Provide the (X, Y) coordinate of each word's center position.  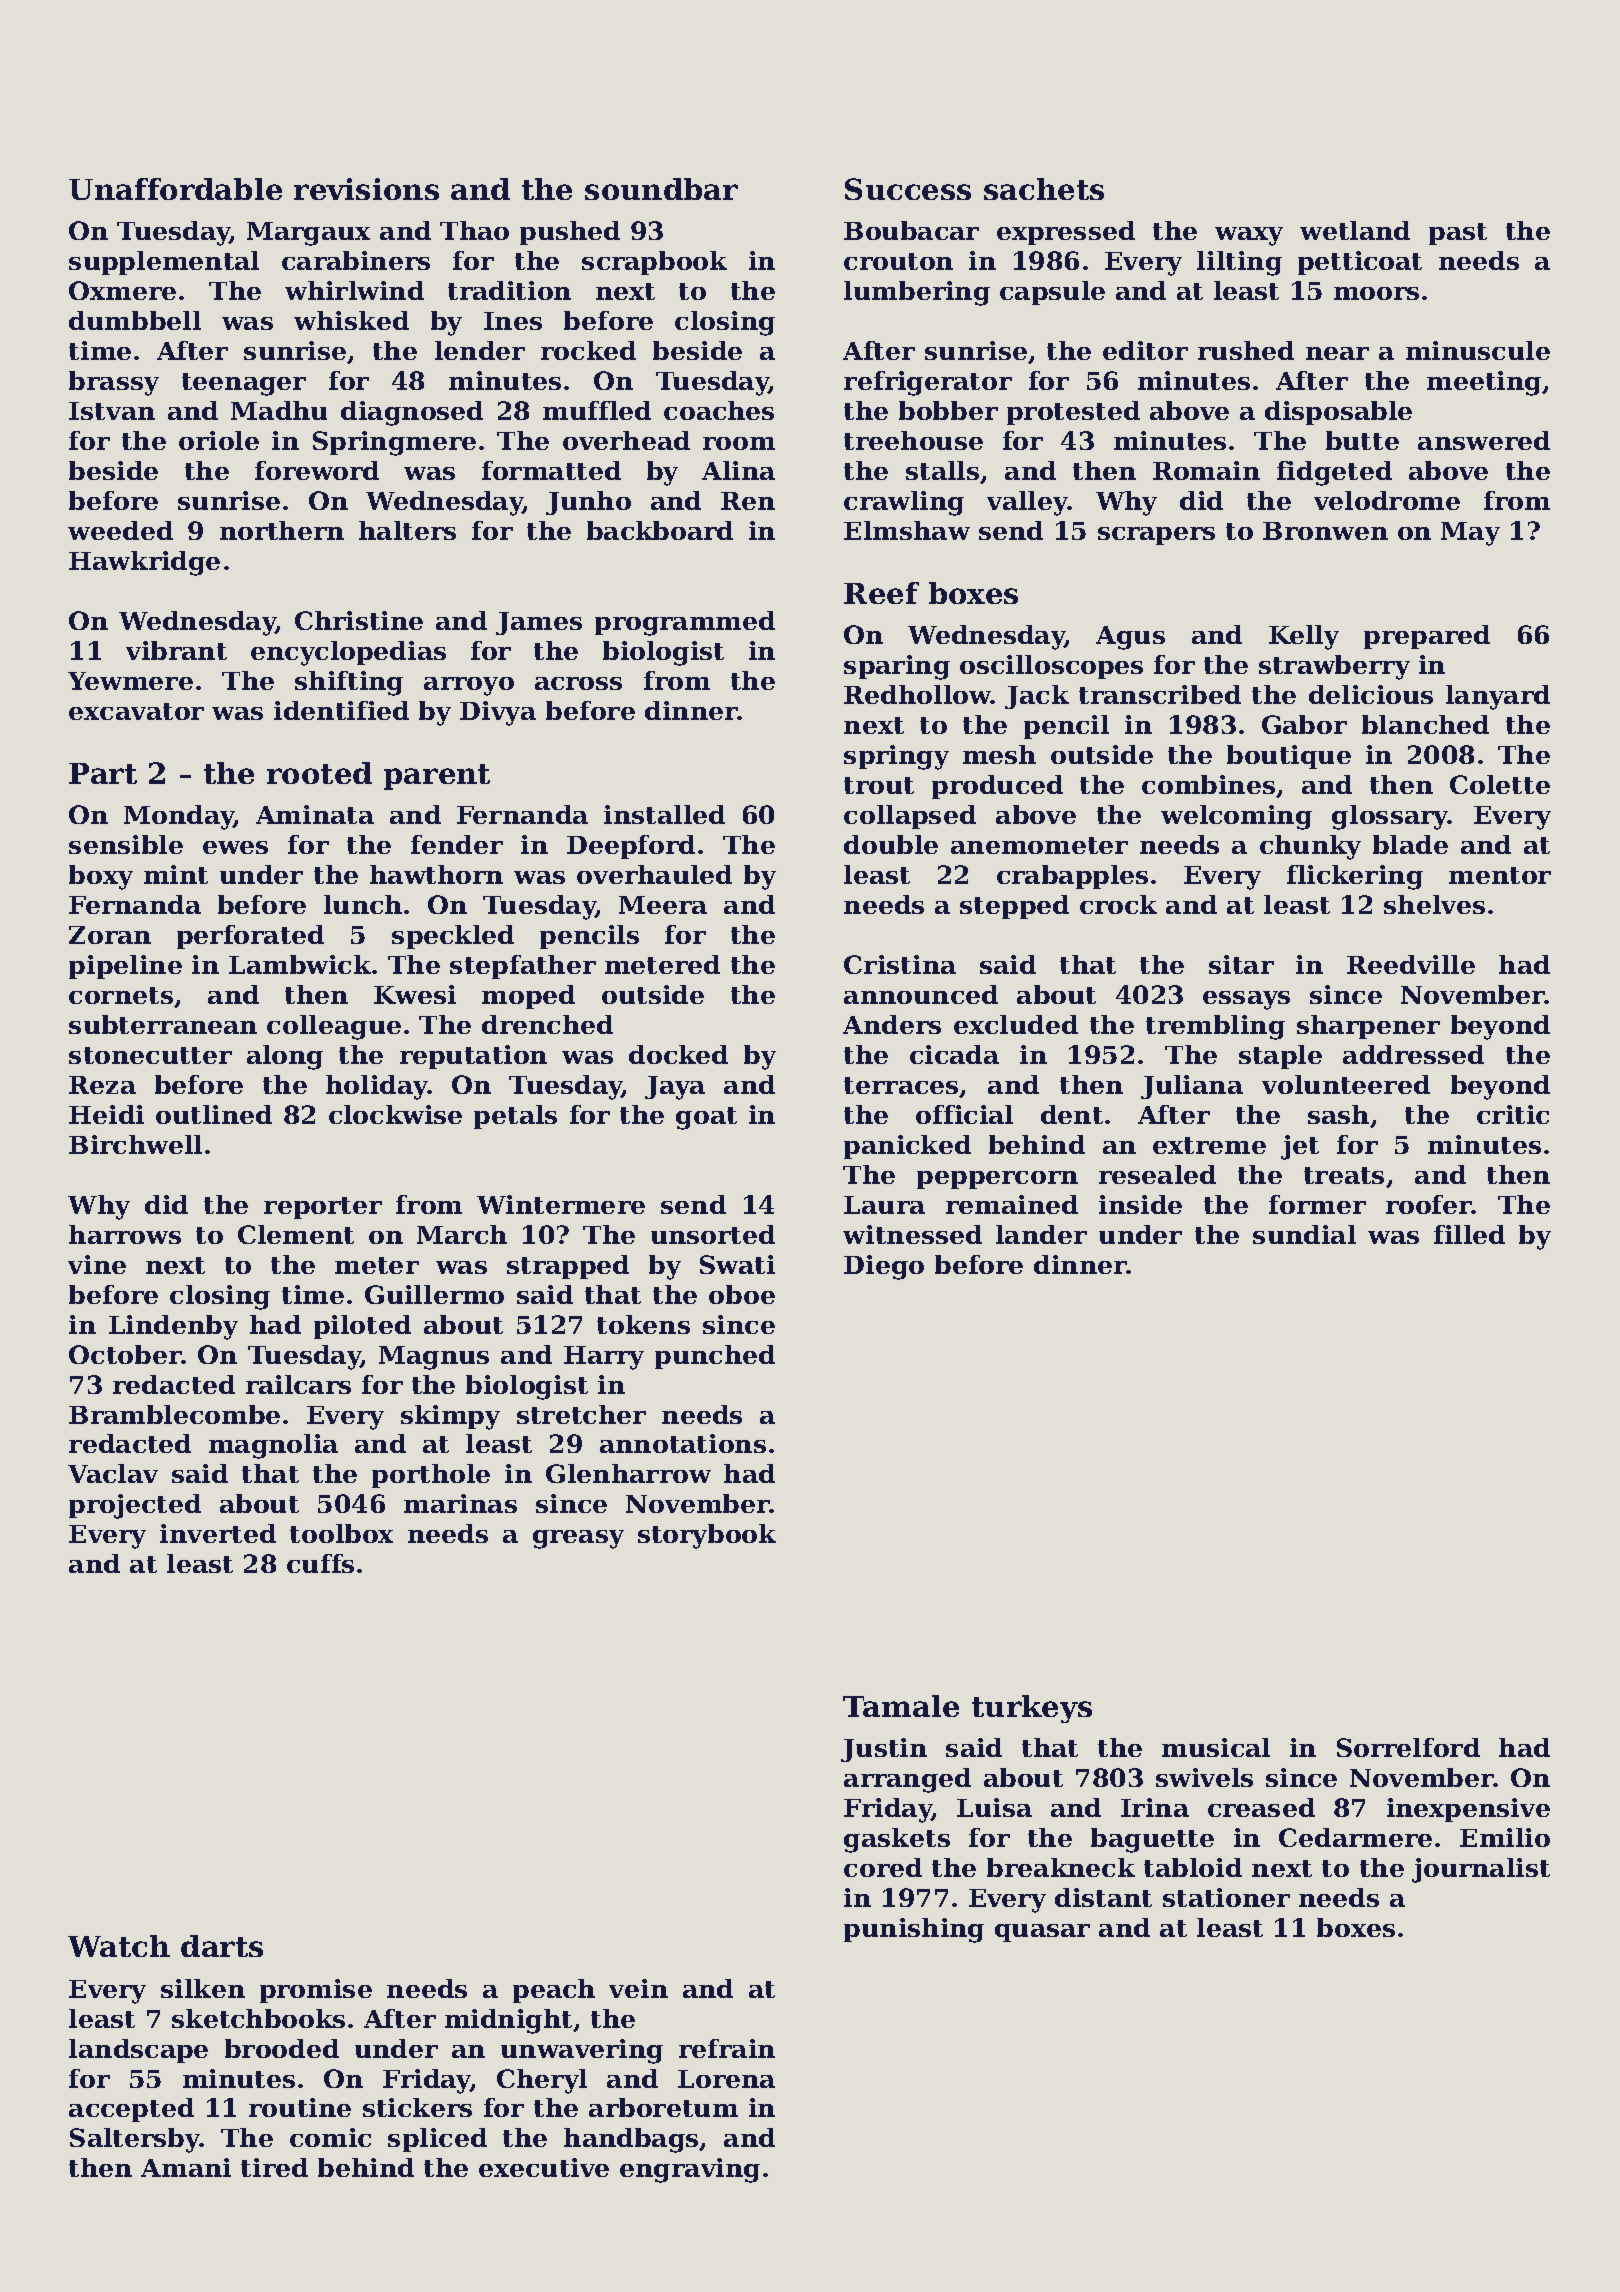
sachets (1044, 189)
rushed (1246, 350)
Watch (119, 1946)
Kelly (1304, 637)
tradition (509, 290)
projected (135, 1506)
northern (282, 530)
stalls (942, 470)
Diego (884, 1267)
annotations (683, 1443)
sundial (1304, 1234)
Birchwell (135, 1144)
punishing (914, 1930)
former (1317, 1204)
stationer (1226, 1897)
